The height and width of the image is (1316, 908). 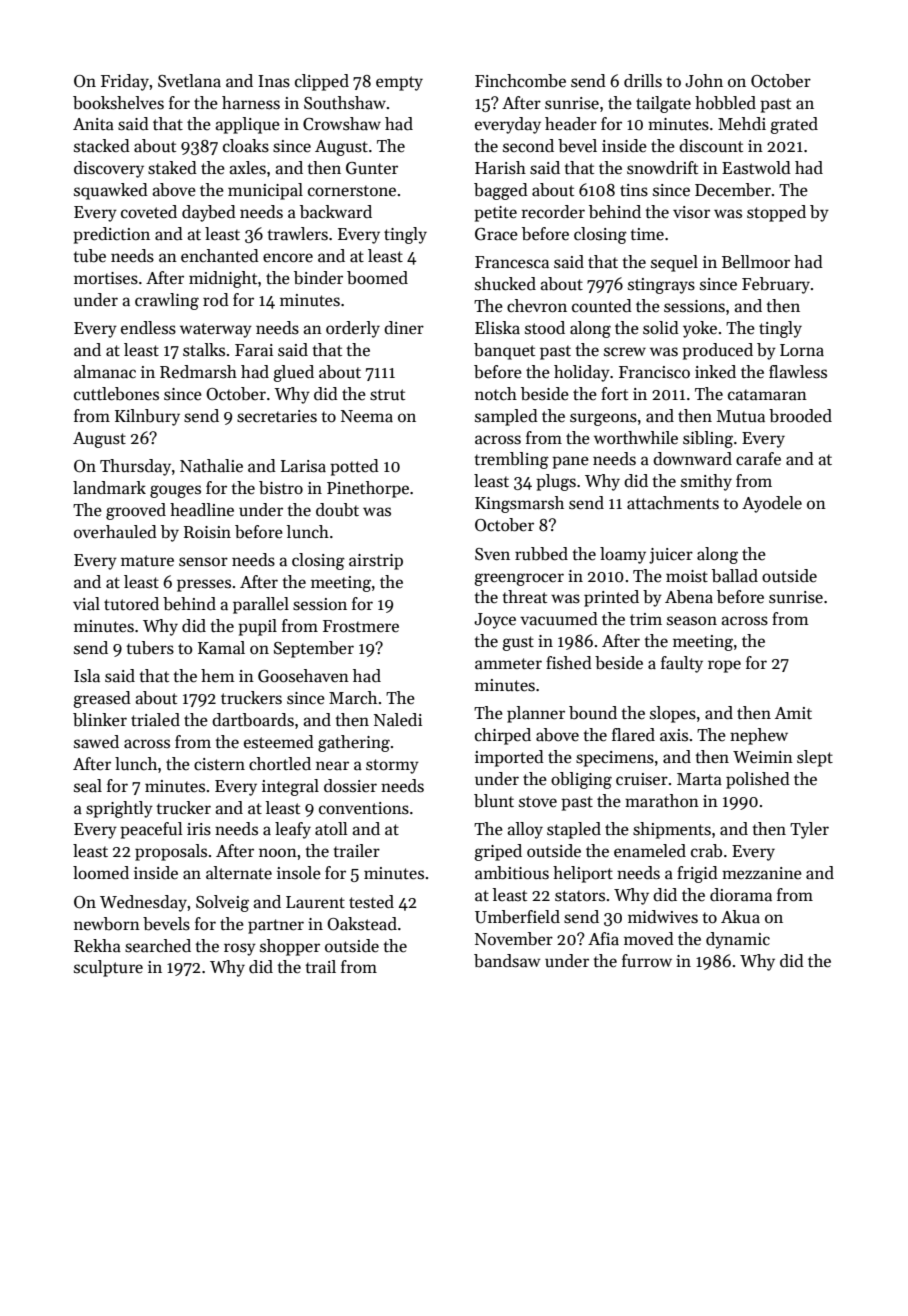 I want to click on brooded, so click(x=800, y=416).
